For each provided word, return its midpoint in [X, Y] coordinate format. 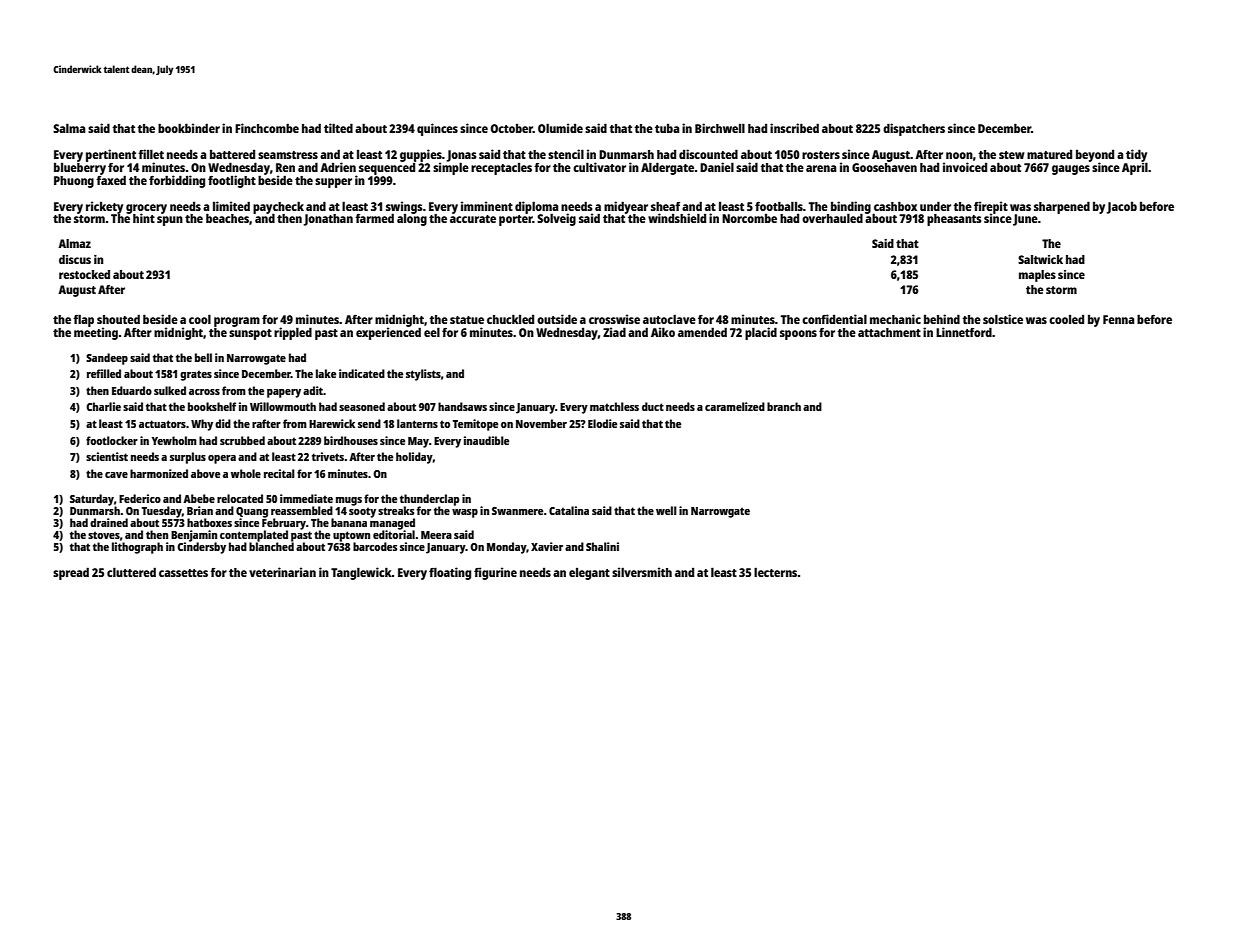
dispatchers [914, 129]
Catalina [569, 510]
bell [203, 357]
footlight [232, 181]
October [512, 128]
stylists [423, 375]
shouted [118, 319]
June [1025, 220]
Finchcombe [267, 128]
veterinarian [282, 572]
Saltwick [1040, 259]
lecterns [775, 572]
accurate [473, 219]
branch [784, 406]
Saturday [92, 500]
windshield [677, 218]
